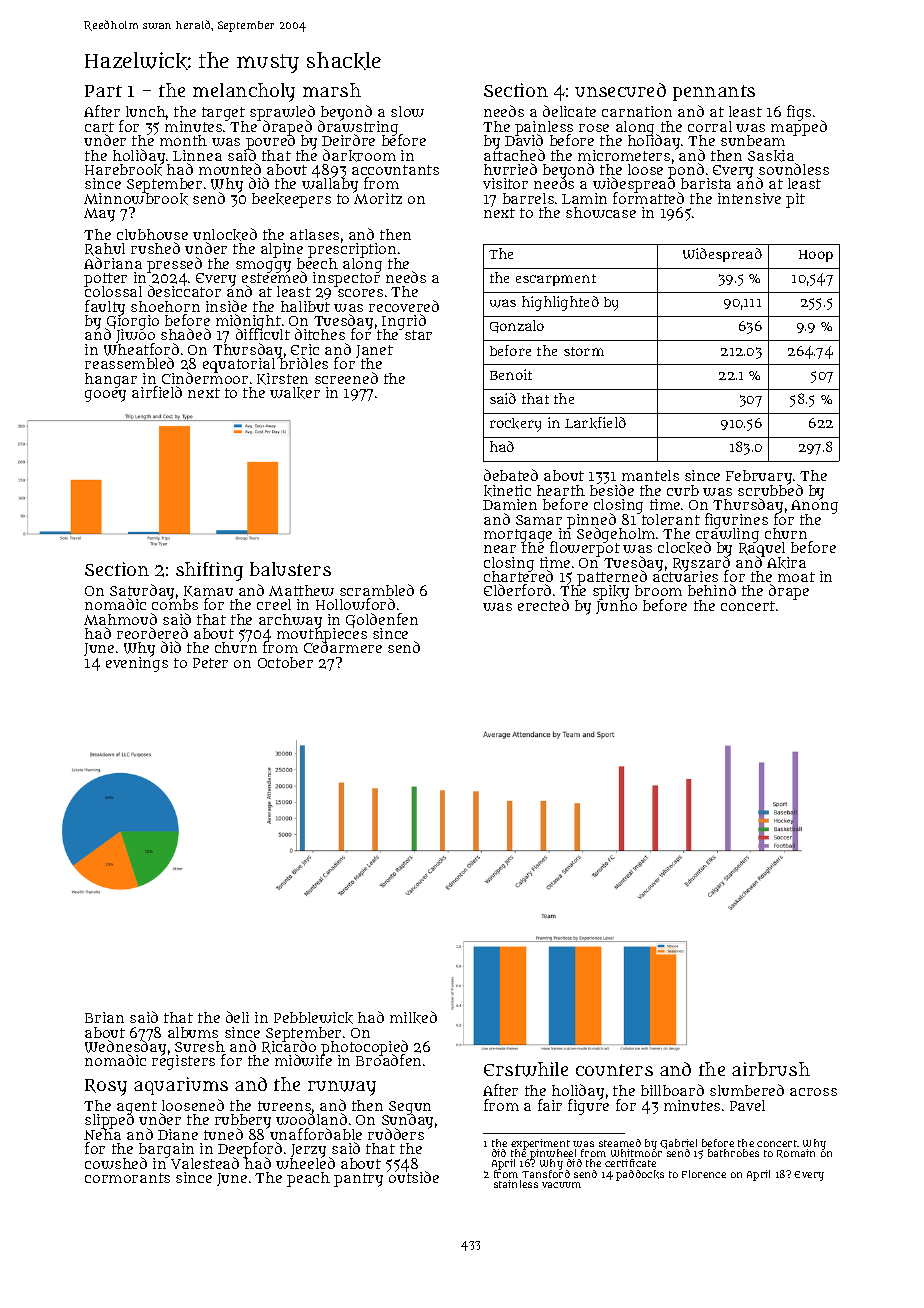 The image size is (924, 1308). What do you see at coordinates (794, 169) in the image?
I see `soundless` at bounding box center [794, 169].
